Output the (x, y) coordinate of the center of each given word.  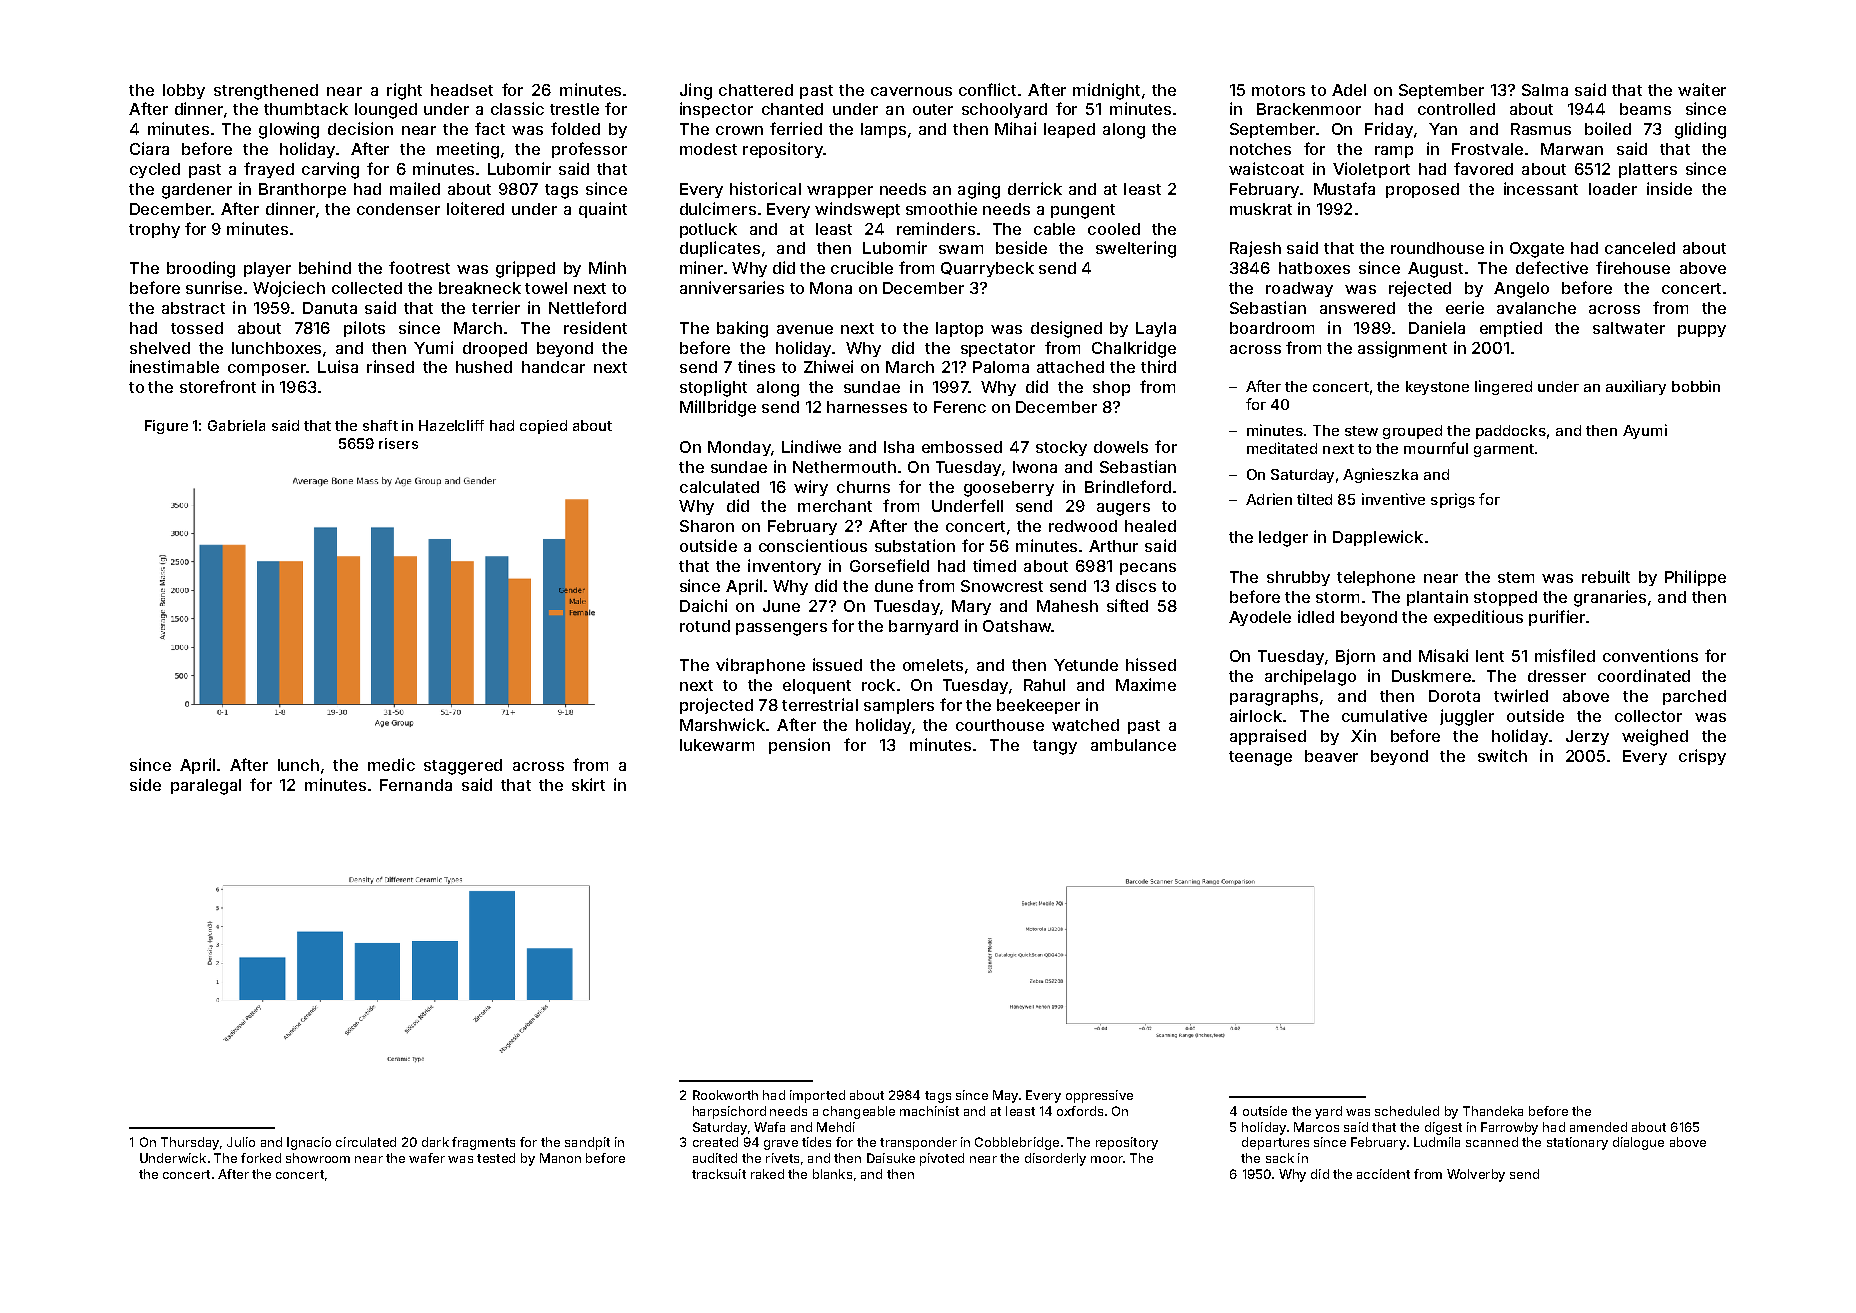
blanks (832, 1174)
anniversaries (732, 287)
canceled (1640, 248)
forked (261, 1158)
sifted (1127, 605)
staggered (463, 767)
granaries (1610, 598)
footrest (419, 267)
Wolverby (1476, 1175)
